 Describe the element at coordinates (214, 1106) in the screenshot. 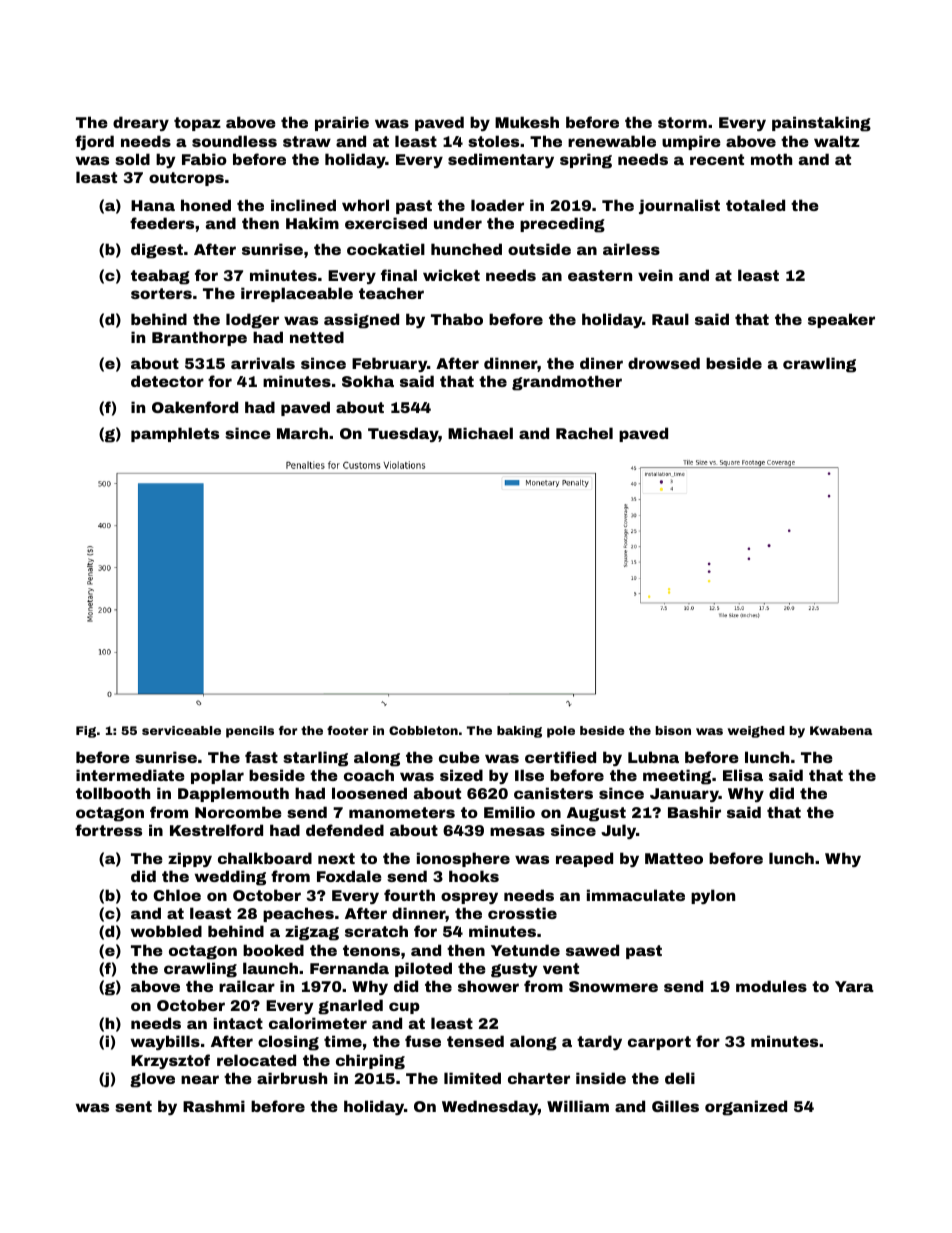

I see `Rashmi` at that location.
